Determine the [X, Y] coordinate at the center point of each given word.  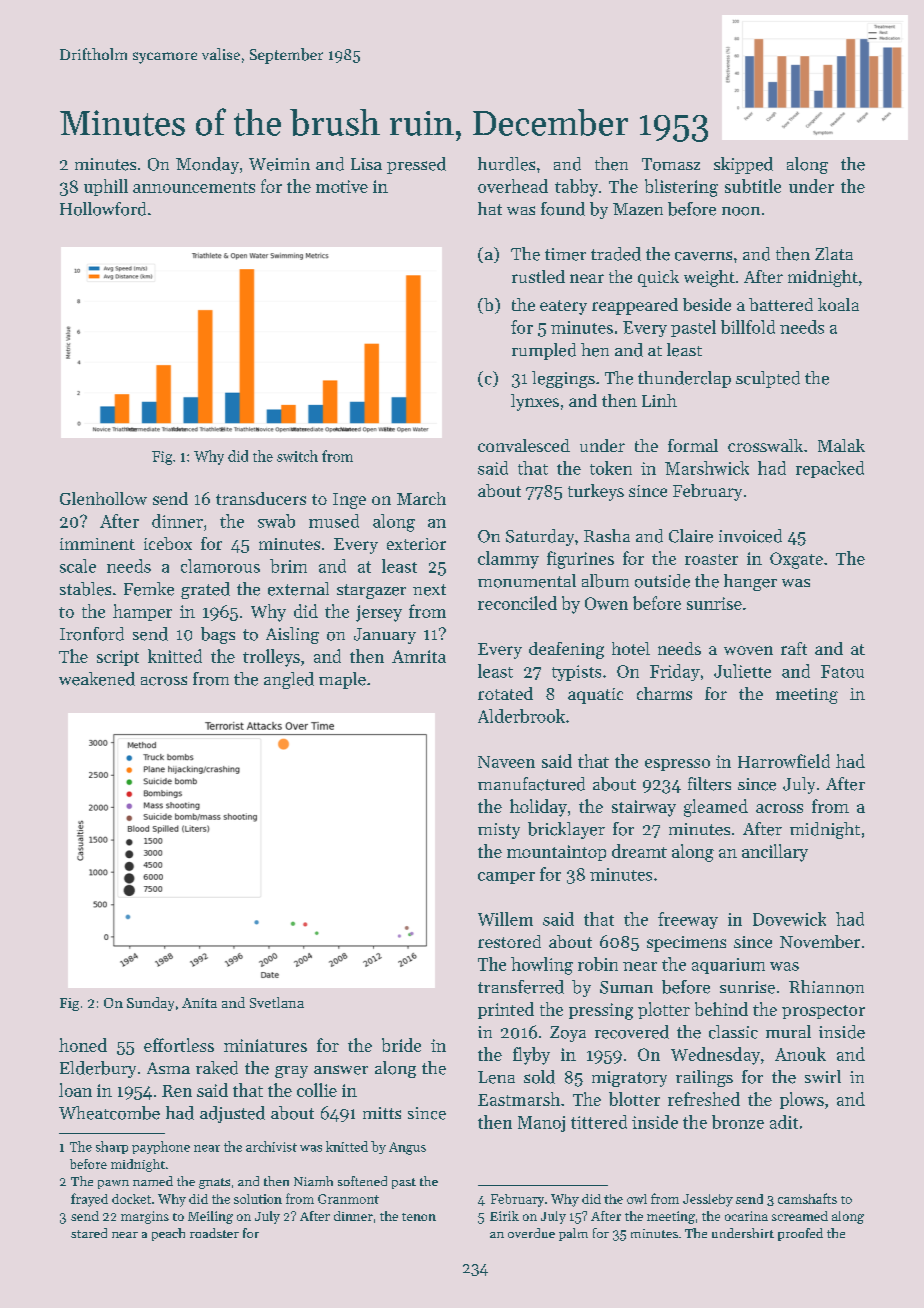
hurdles [506, 164]
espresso [677, 765]
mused [334, 521]
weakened [97, 679]
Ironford [92, 634]
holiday [538, 808]
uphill [106, 187]
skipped [743, 165]
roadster [214, 1233]
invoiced [750, 536]
